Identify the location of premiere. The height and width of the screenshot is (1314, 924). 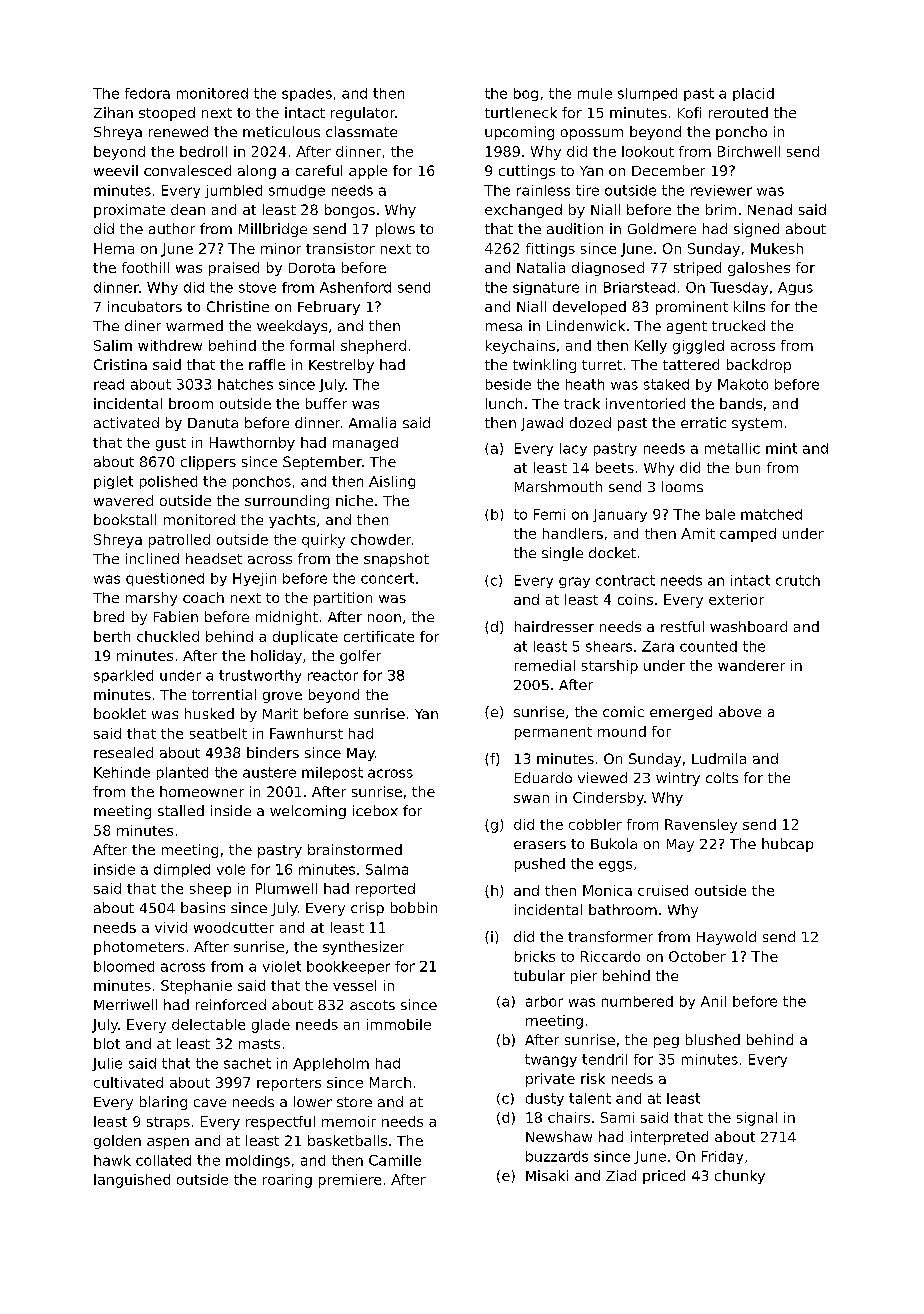
(350, 1181).
